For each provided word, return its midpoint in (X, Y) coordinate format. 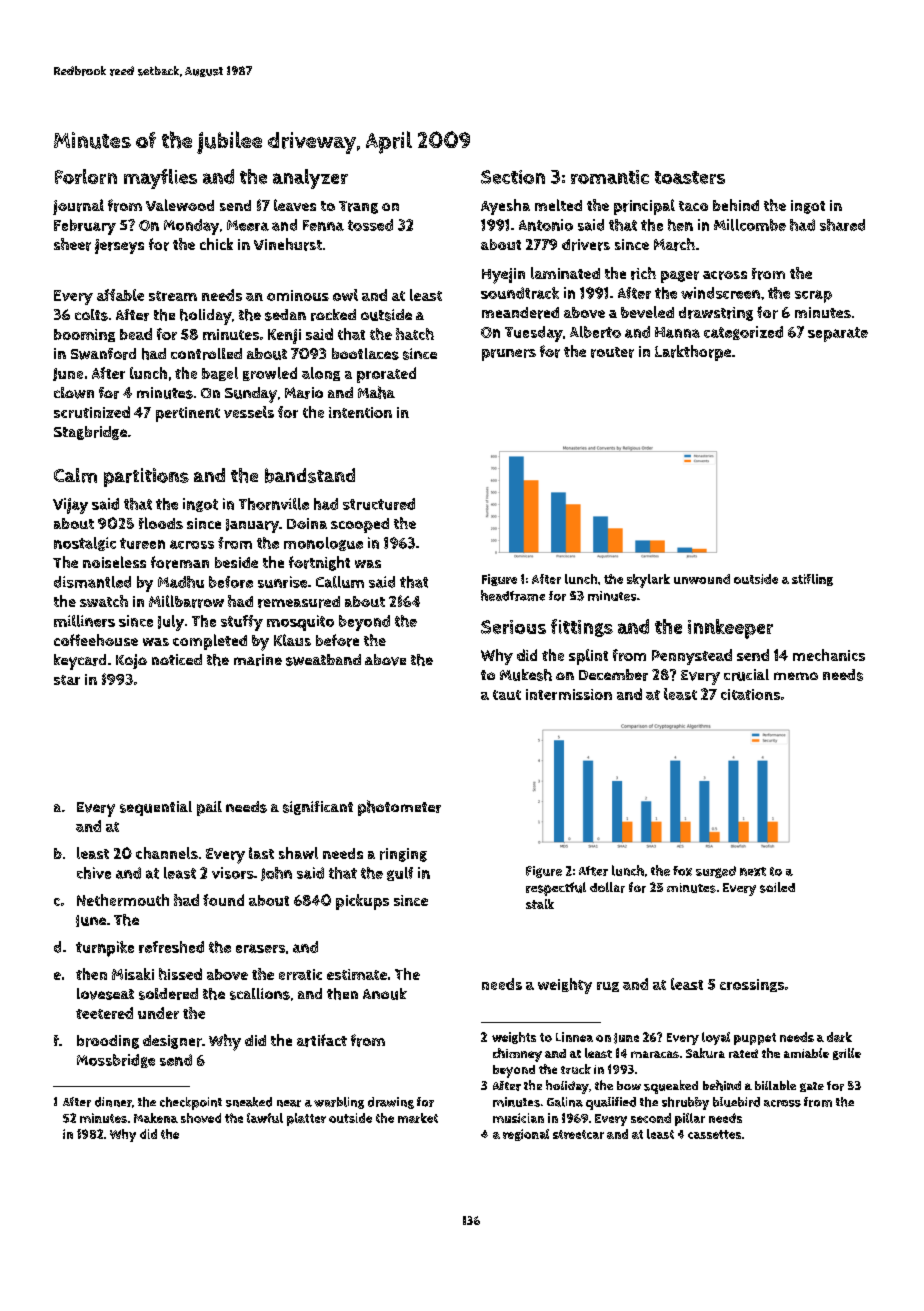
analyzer (310, 179)
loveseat (105, 994)
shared (842, 225)
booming (84, 335)
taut (507, 695)
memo (796, 676)
